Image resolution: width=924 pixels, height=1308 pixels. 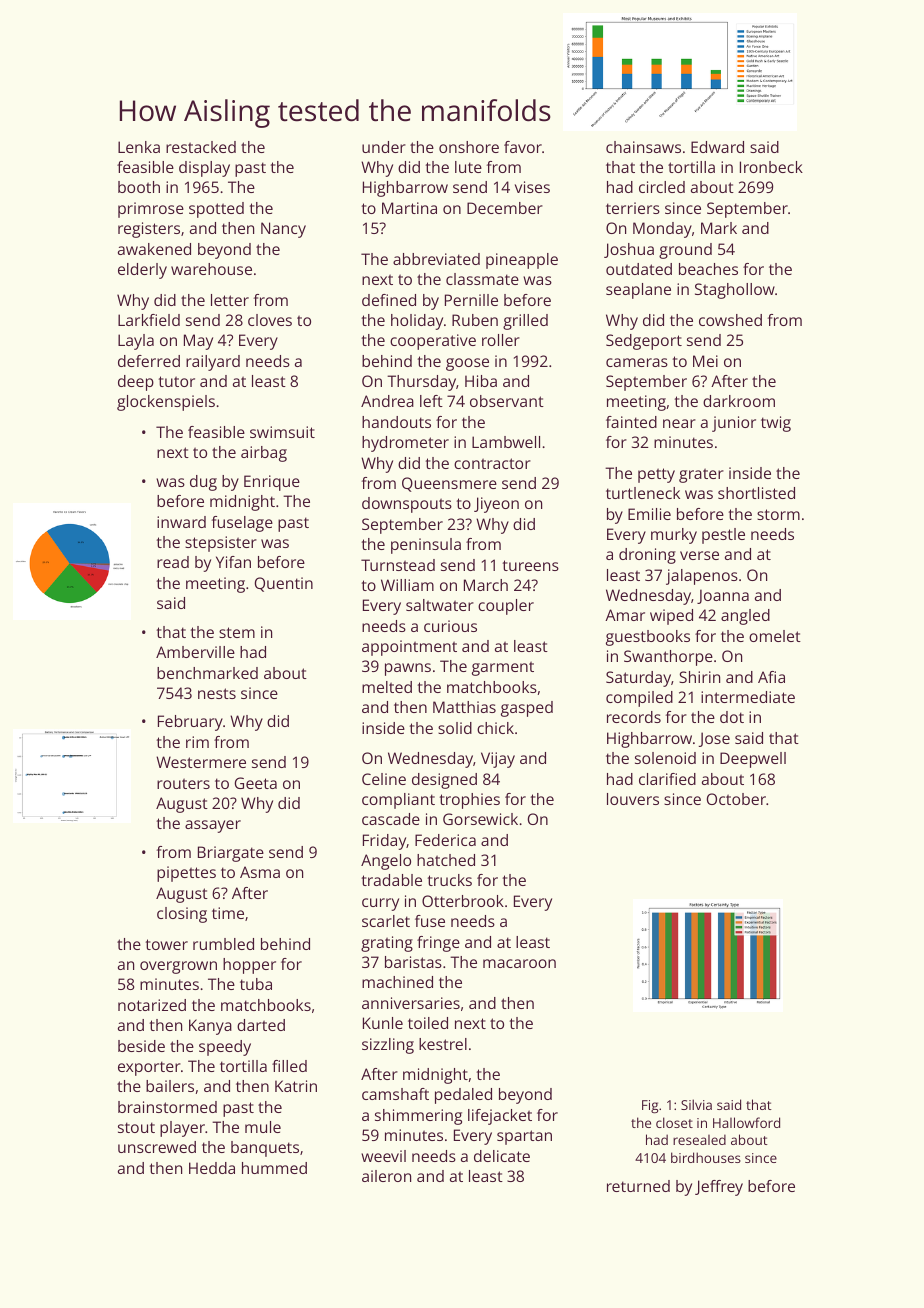 I want to click on Lenka, so click(x=139, y=147).
